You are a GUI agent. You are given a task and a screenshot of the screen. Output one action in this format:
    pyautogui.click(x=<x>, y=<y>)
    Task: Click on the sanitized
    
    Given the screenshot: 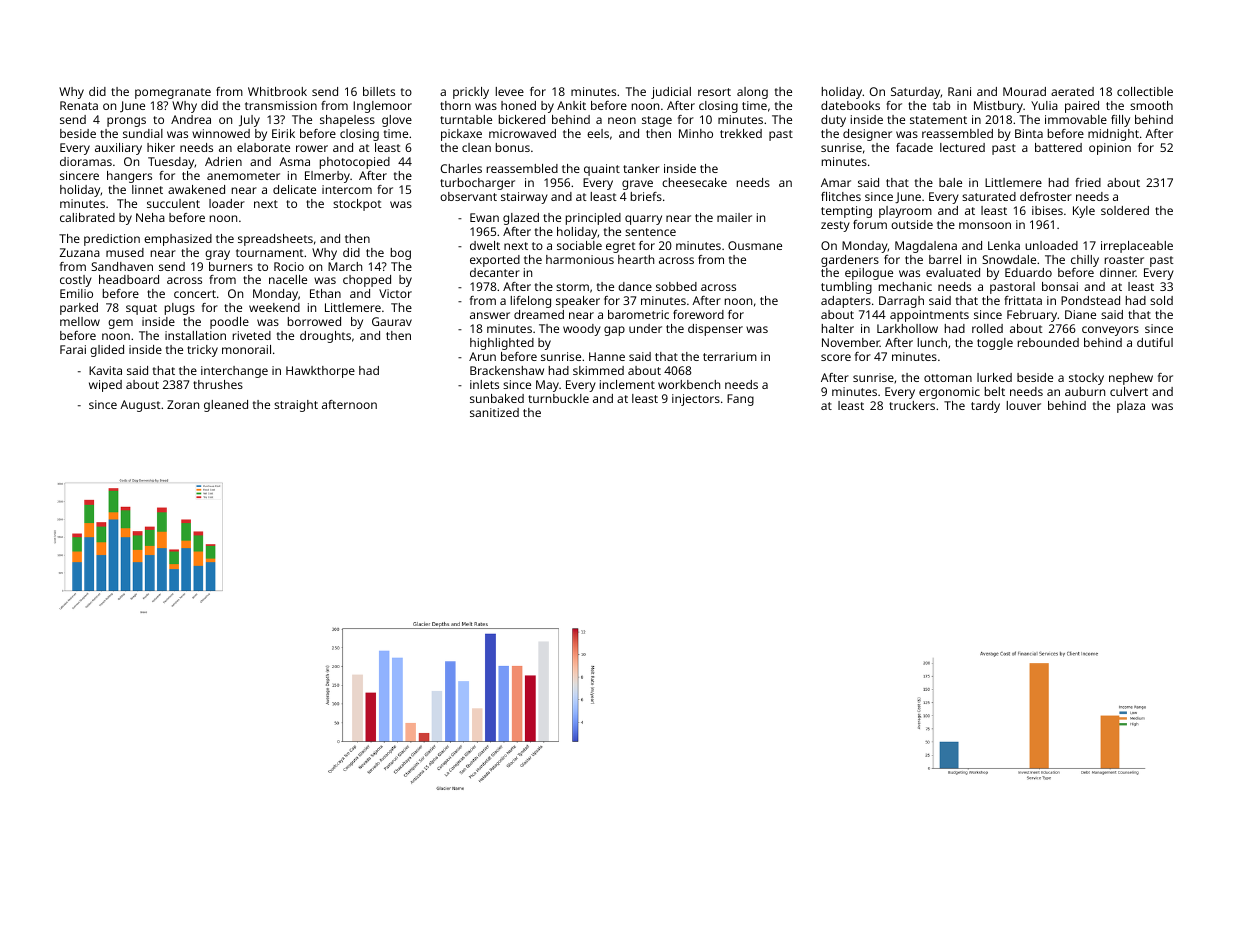 What is the action you would take?
    pyautogui.click(x=494, y=412)
